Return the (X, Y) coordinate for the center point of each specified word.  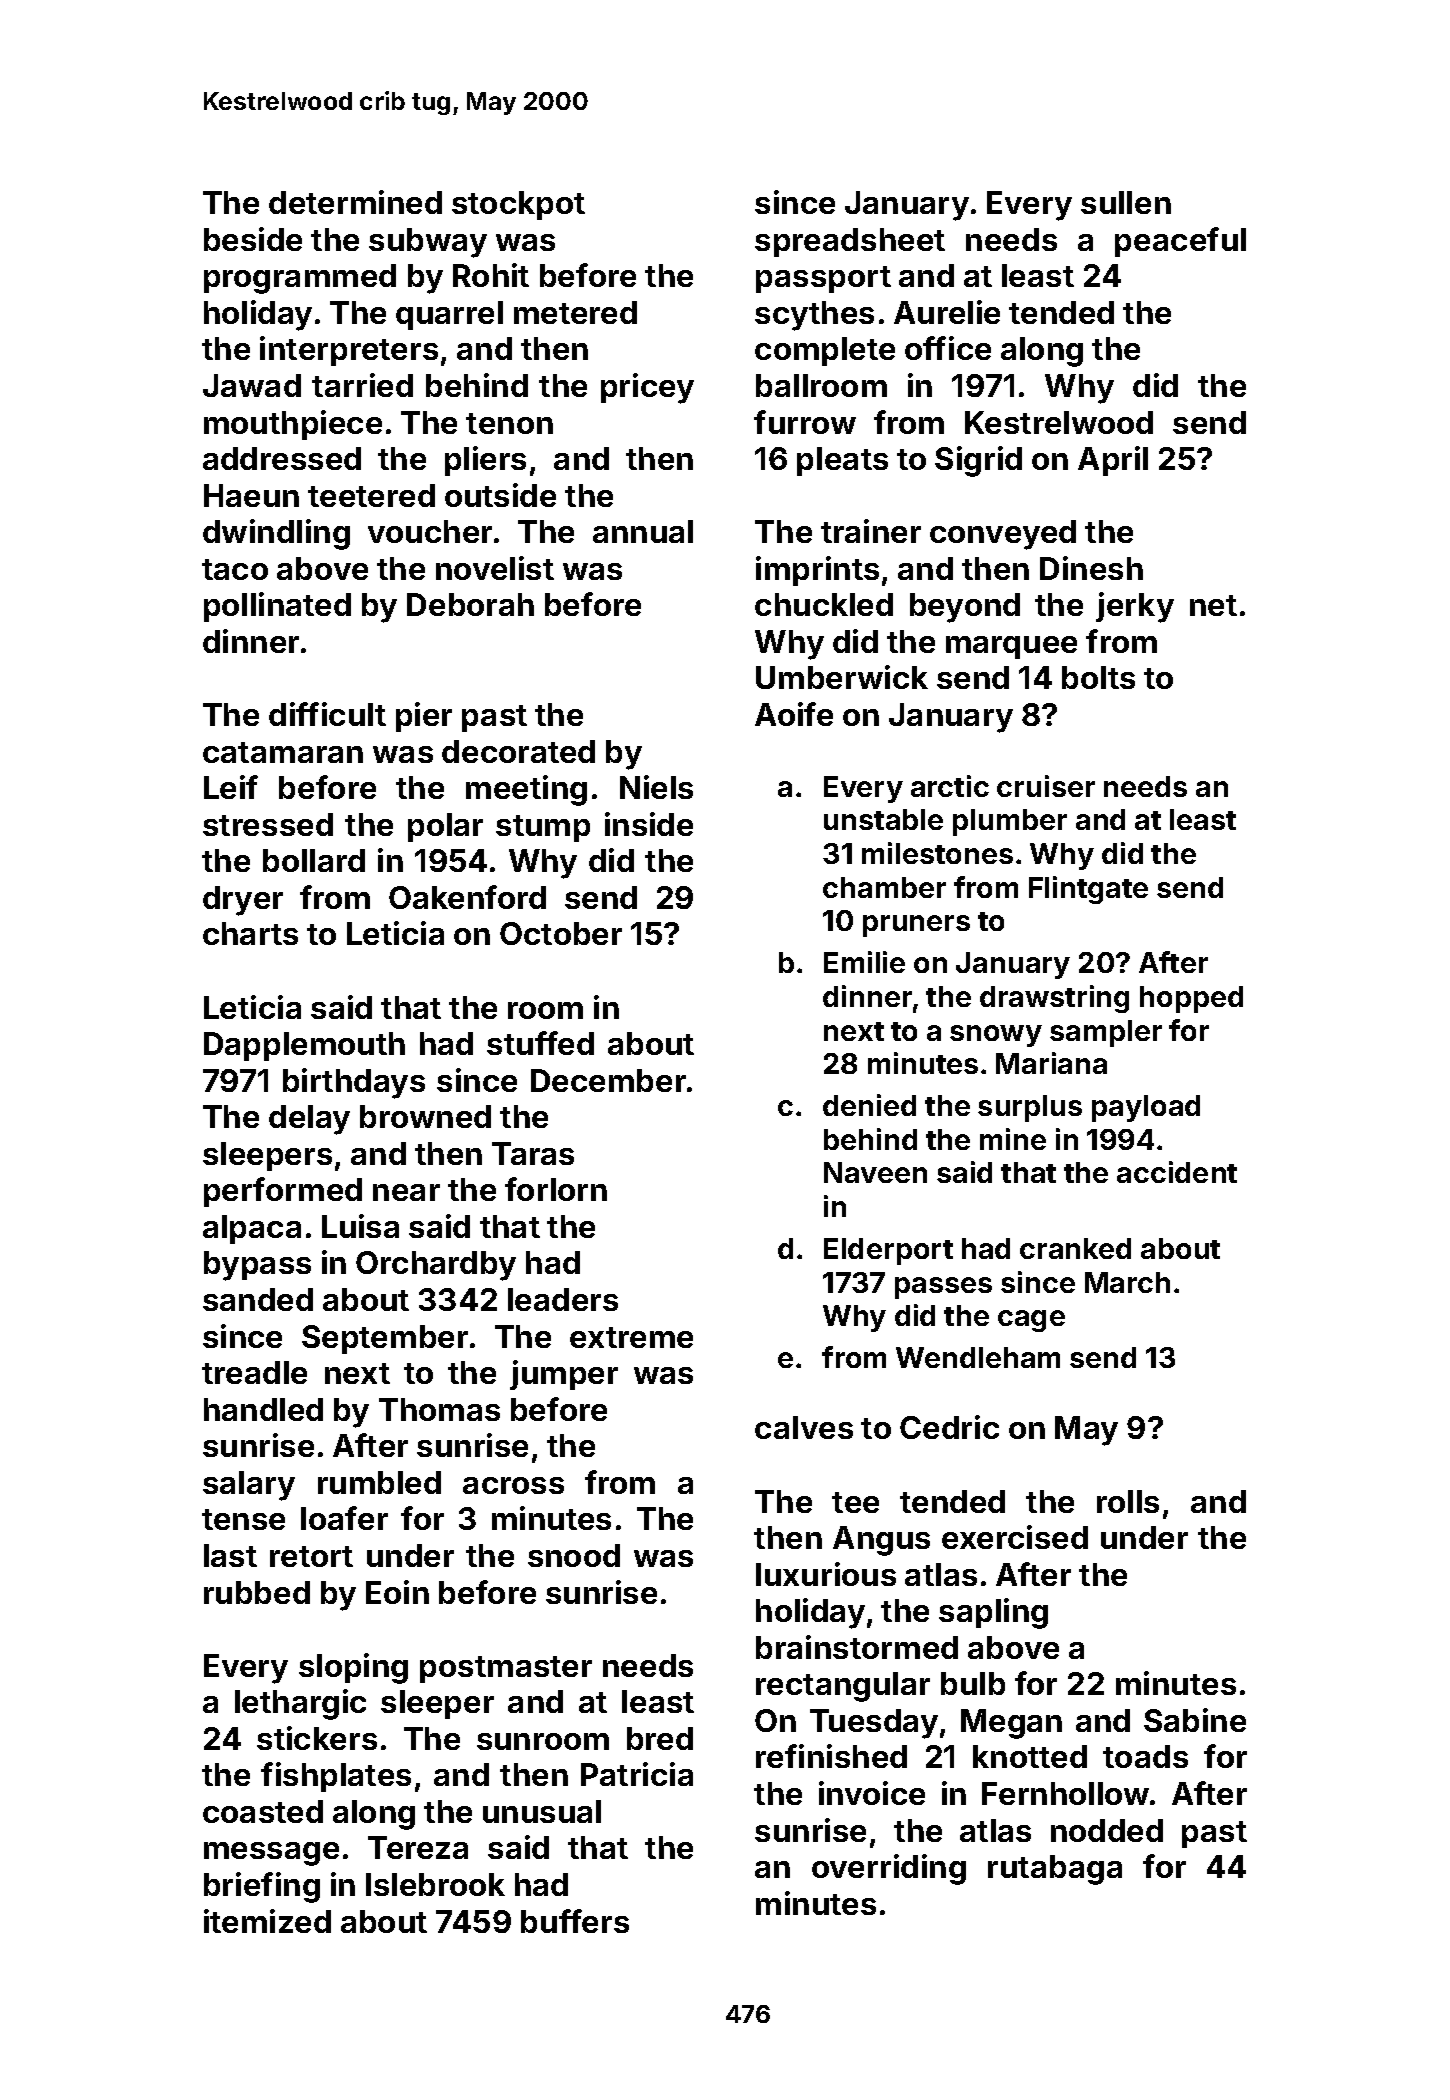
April (1113, 461)
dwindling (276, 534)
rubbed (257, 1592)
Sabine (1195, 1720)
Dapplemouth (304, 1046)
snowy (996, 1036)
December (608, 1080)
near (406, 1192)
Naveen (875, 1172)
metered (575, 312)
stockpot (518, 205)
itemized (267, 1921)
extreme (631, 1337)
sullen (1126, 202)
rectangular (843, 1687)
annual (643, 531)
